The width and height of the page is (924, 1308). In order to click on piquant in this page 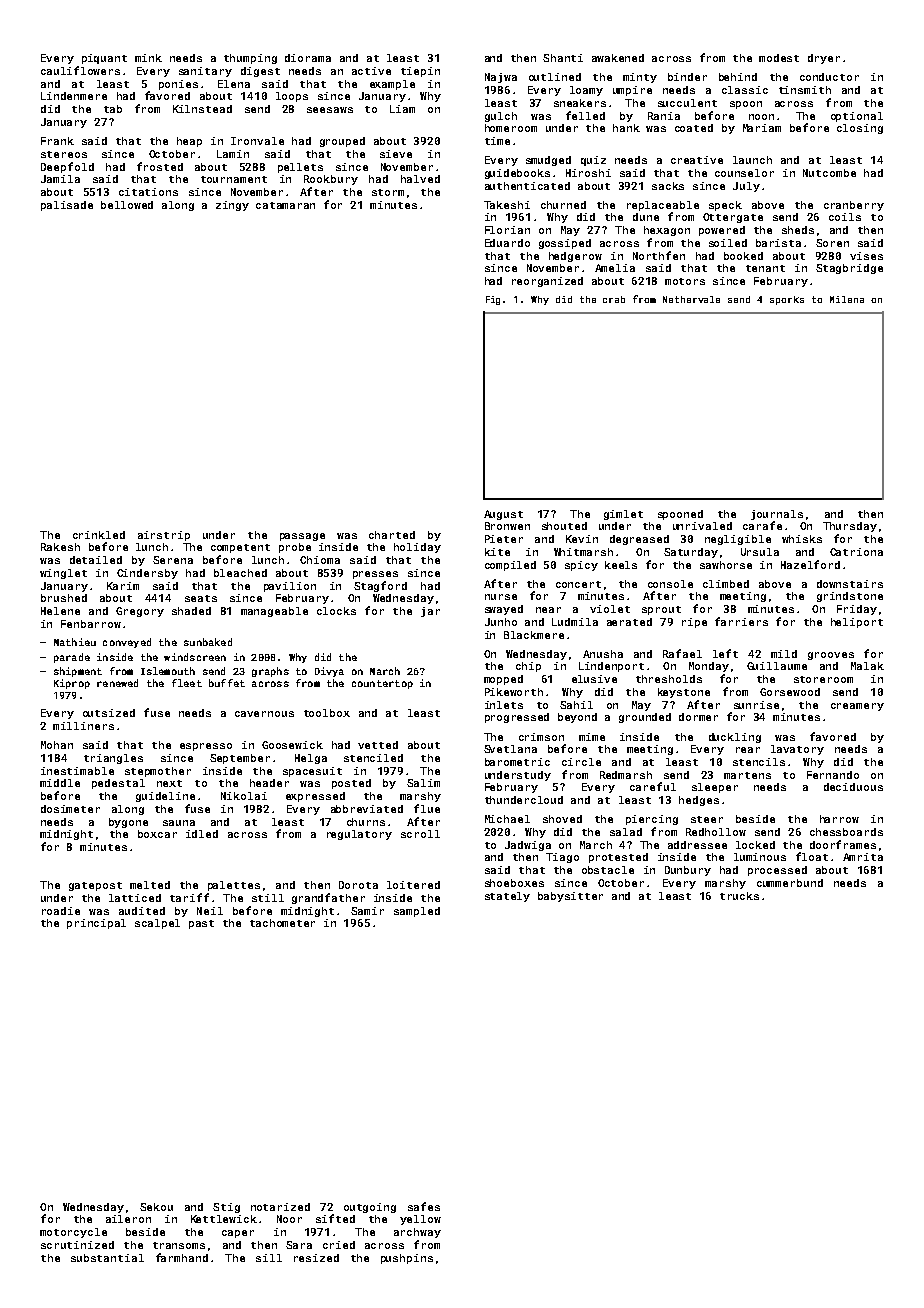, I will do `click(104, 59)`.
